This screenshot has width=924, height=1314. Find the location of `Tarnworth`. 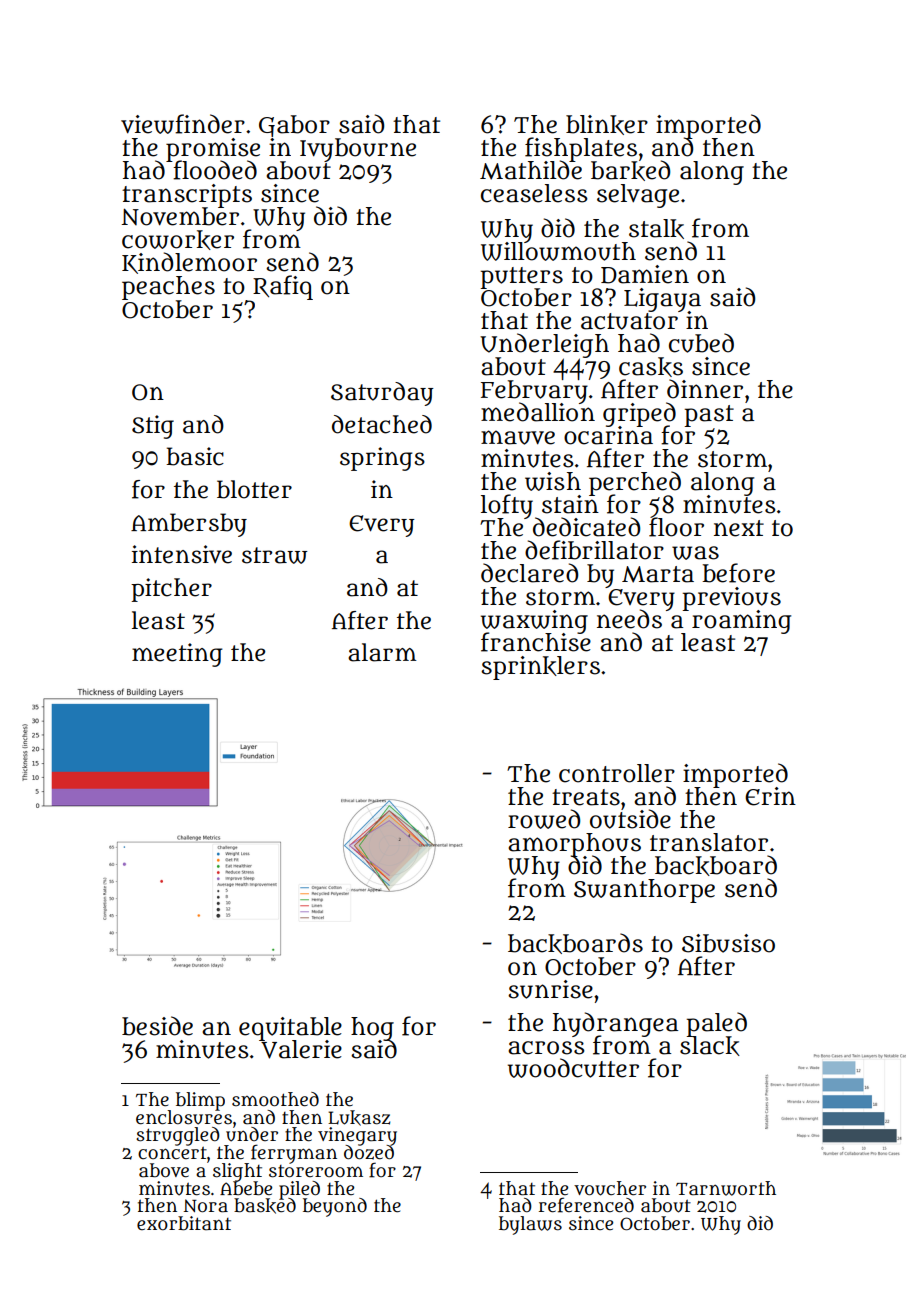

Tarnworth is located at coordinates (726, 1188).
